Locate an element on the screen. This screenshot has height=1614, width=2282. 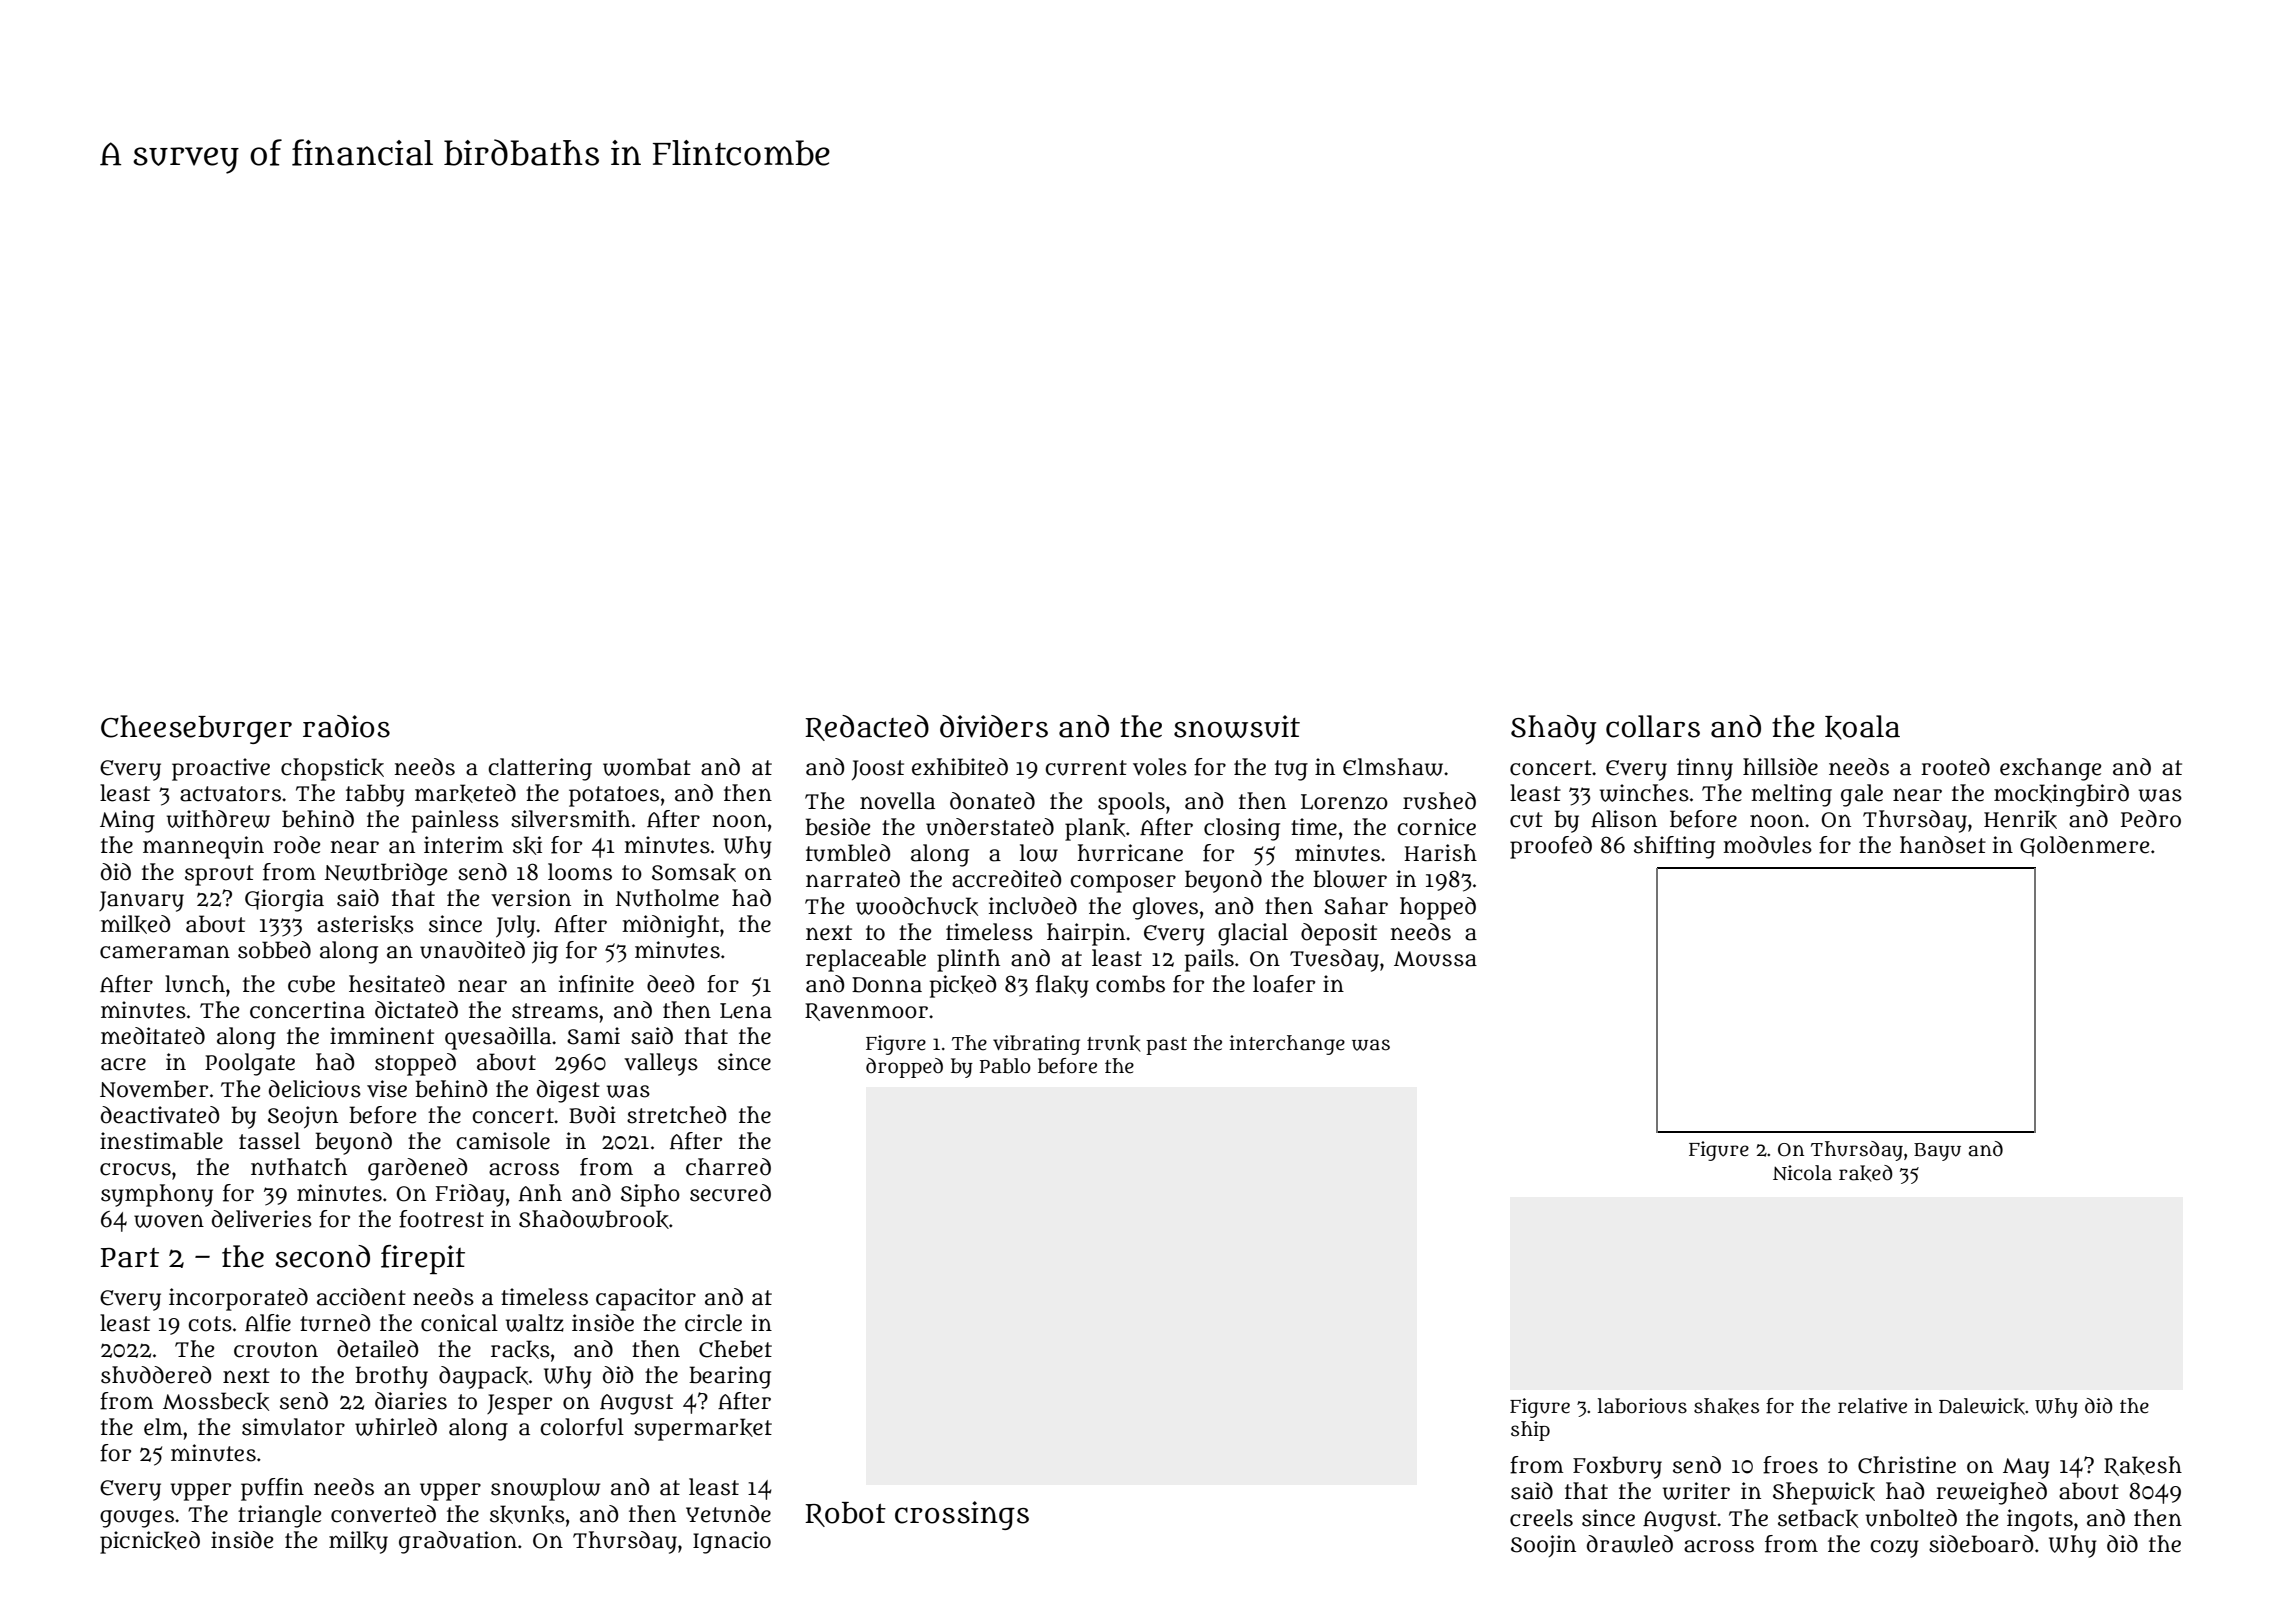
sobbed is located at coordinates (274, 950).
